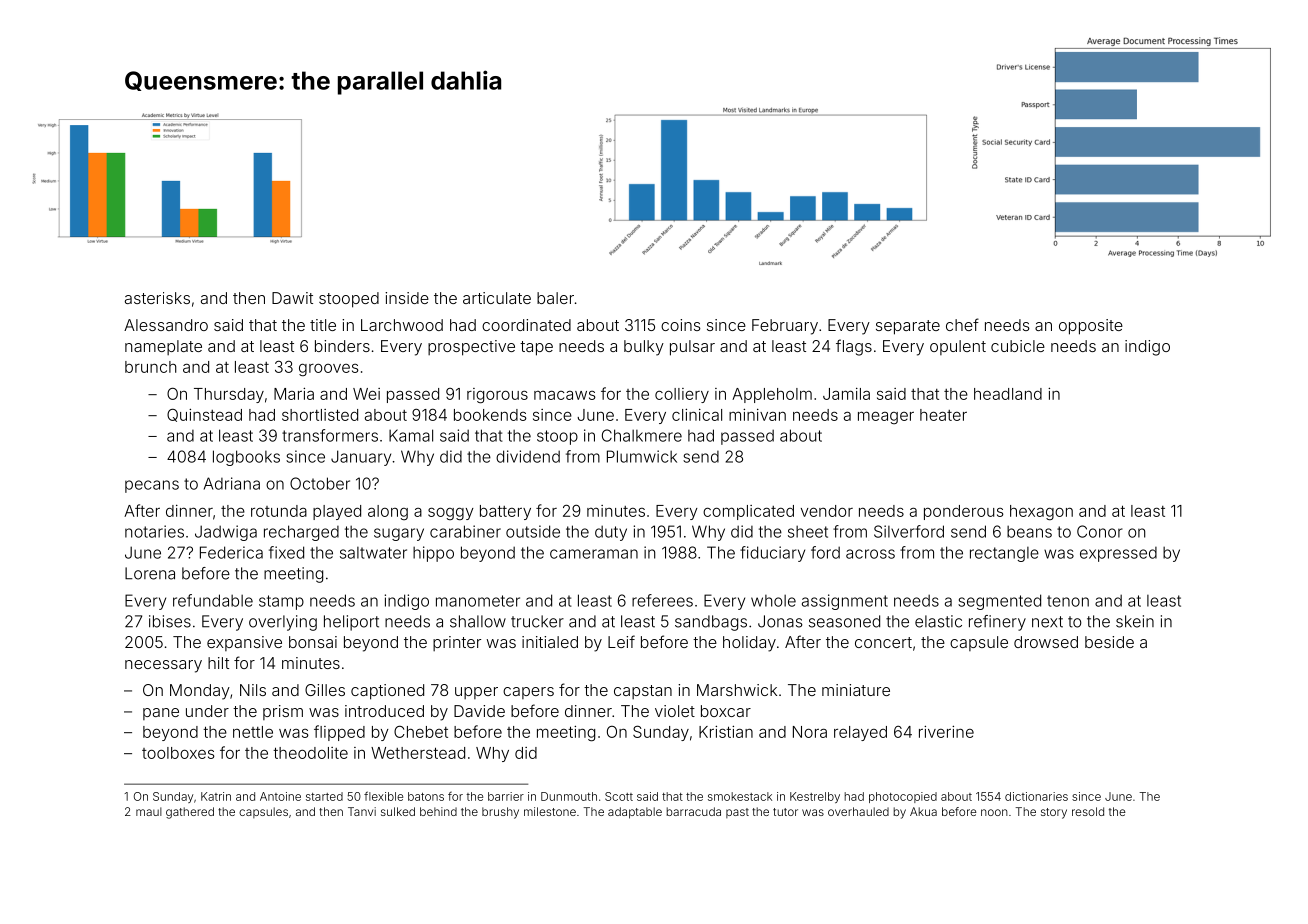 The width and height of the screenshot is (1308, 924). I want to click on cameraman, so click(594, 554).
